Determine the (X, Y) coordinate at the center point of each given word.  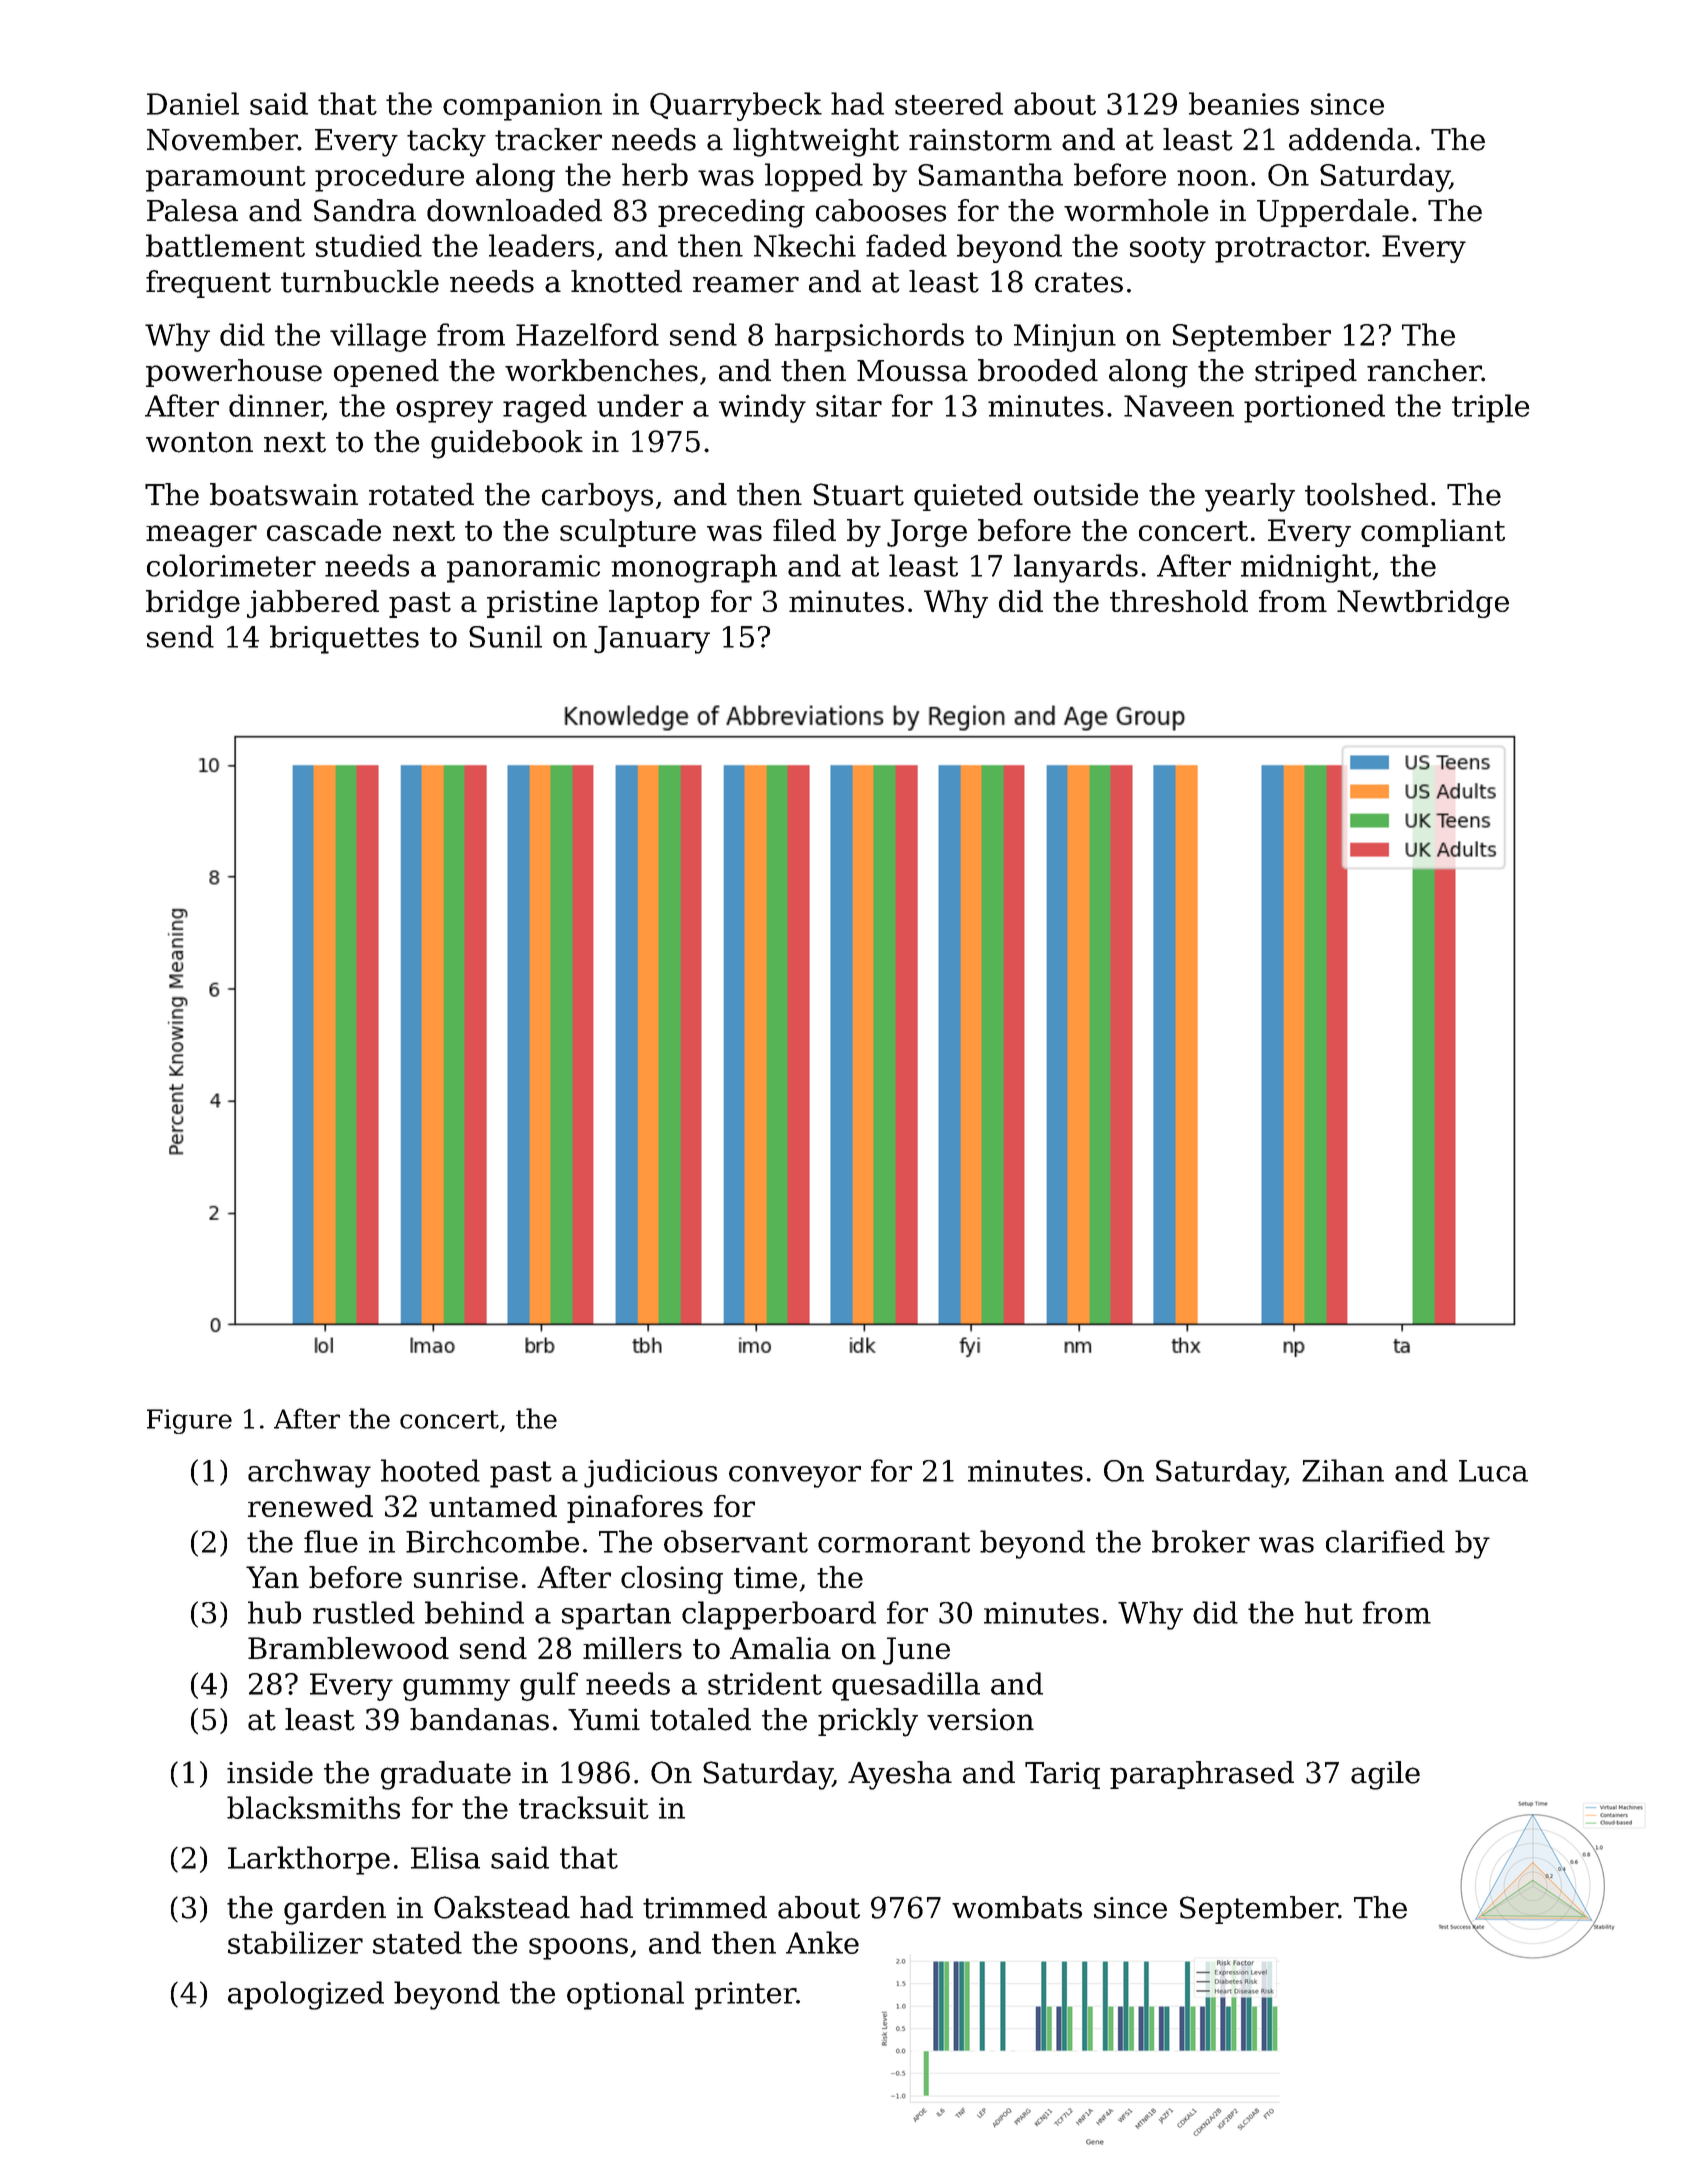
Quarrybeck (736, 106)
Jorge (927, 533)
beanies (1244, 103)
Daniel (193, 103)
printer (745, 1996)
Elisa (445, 1857)
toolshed (1366, 494)
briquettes (344, 639)
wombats (1017, 1907)
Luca (1493, 1471)
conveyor (795, 1477)
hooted (430, 1470)
